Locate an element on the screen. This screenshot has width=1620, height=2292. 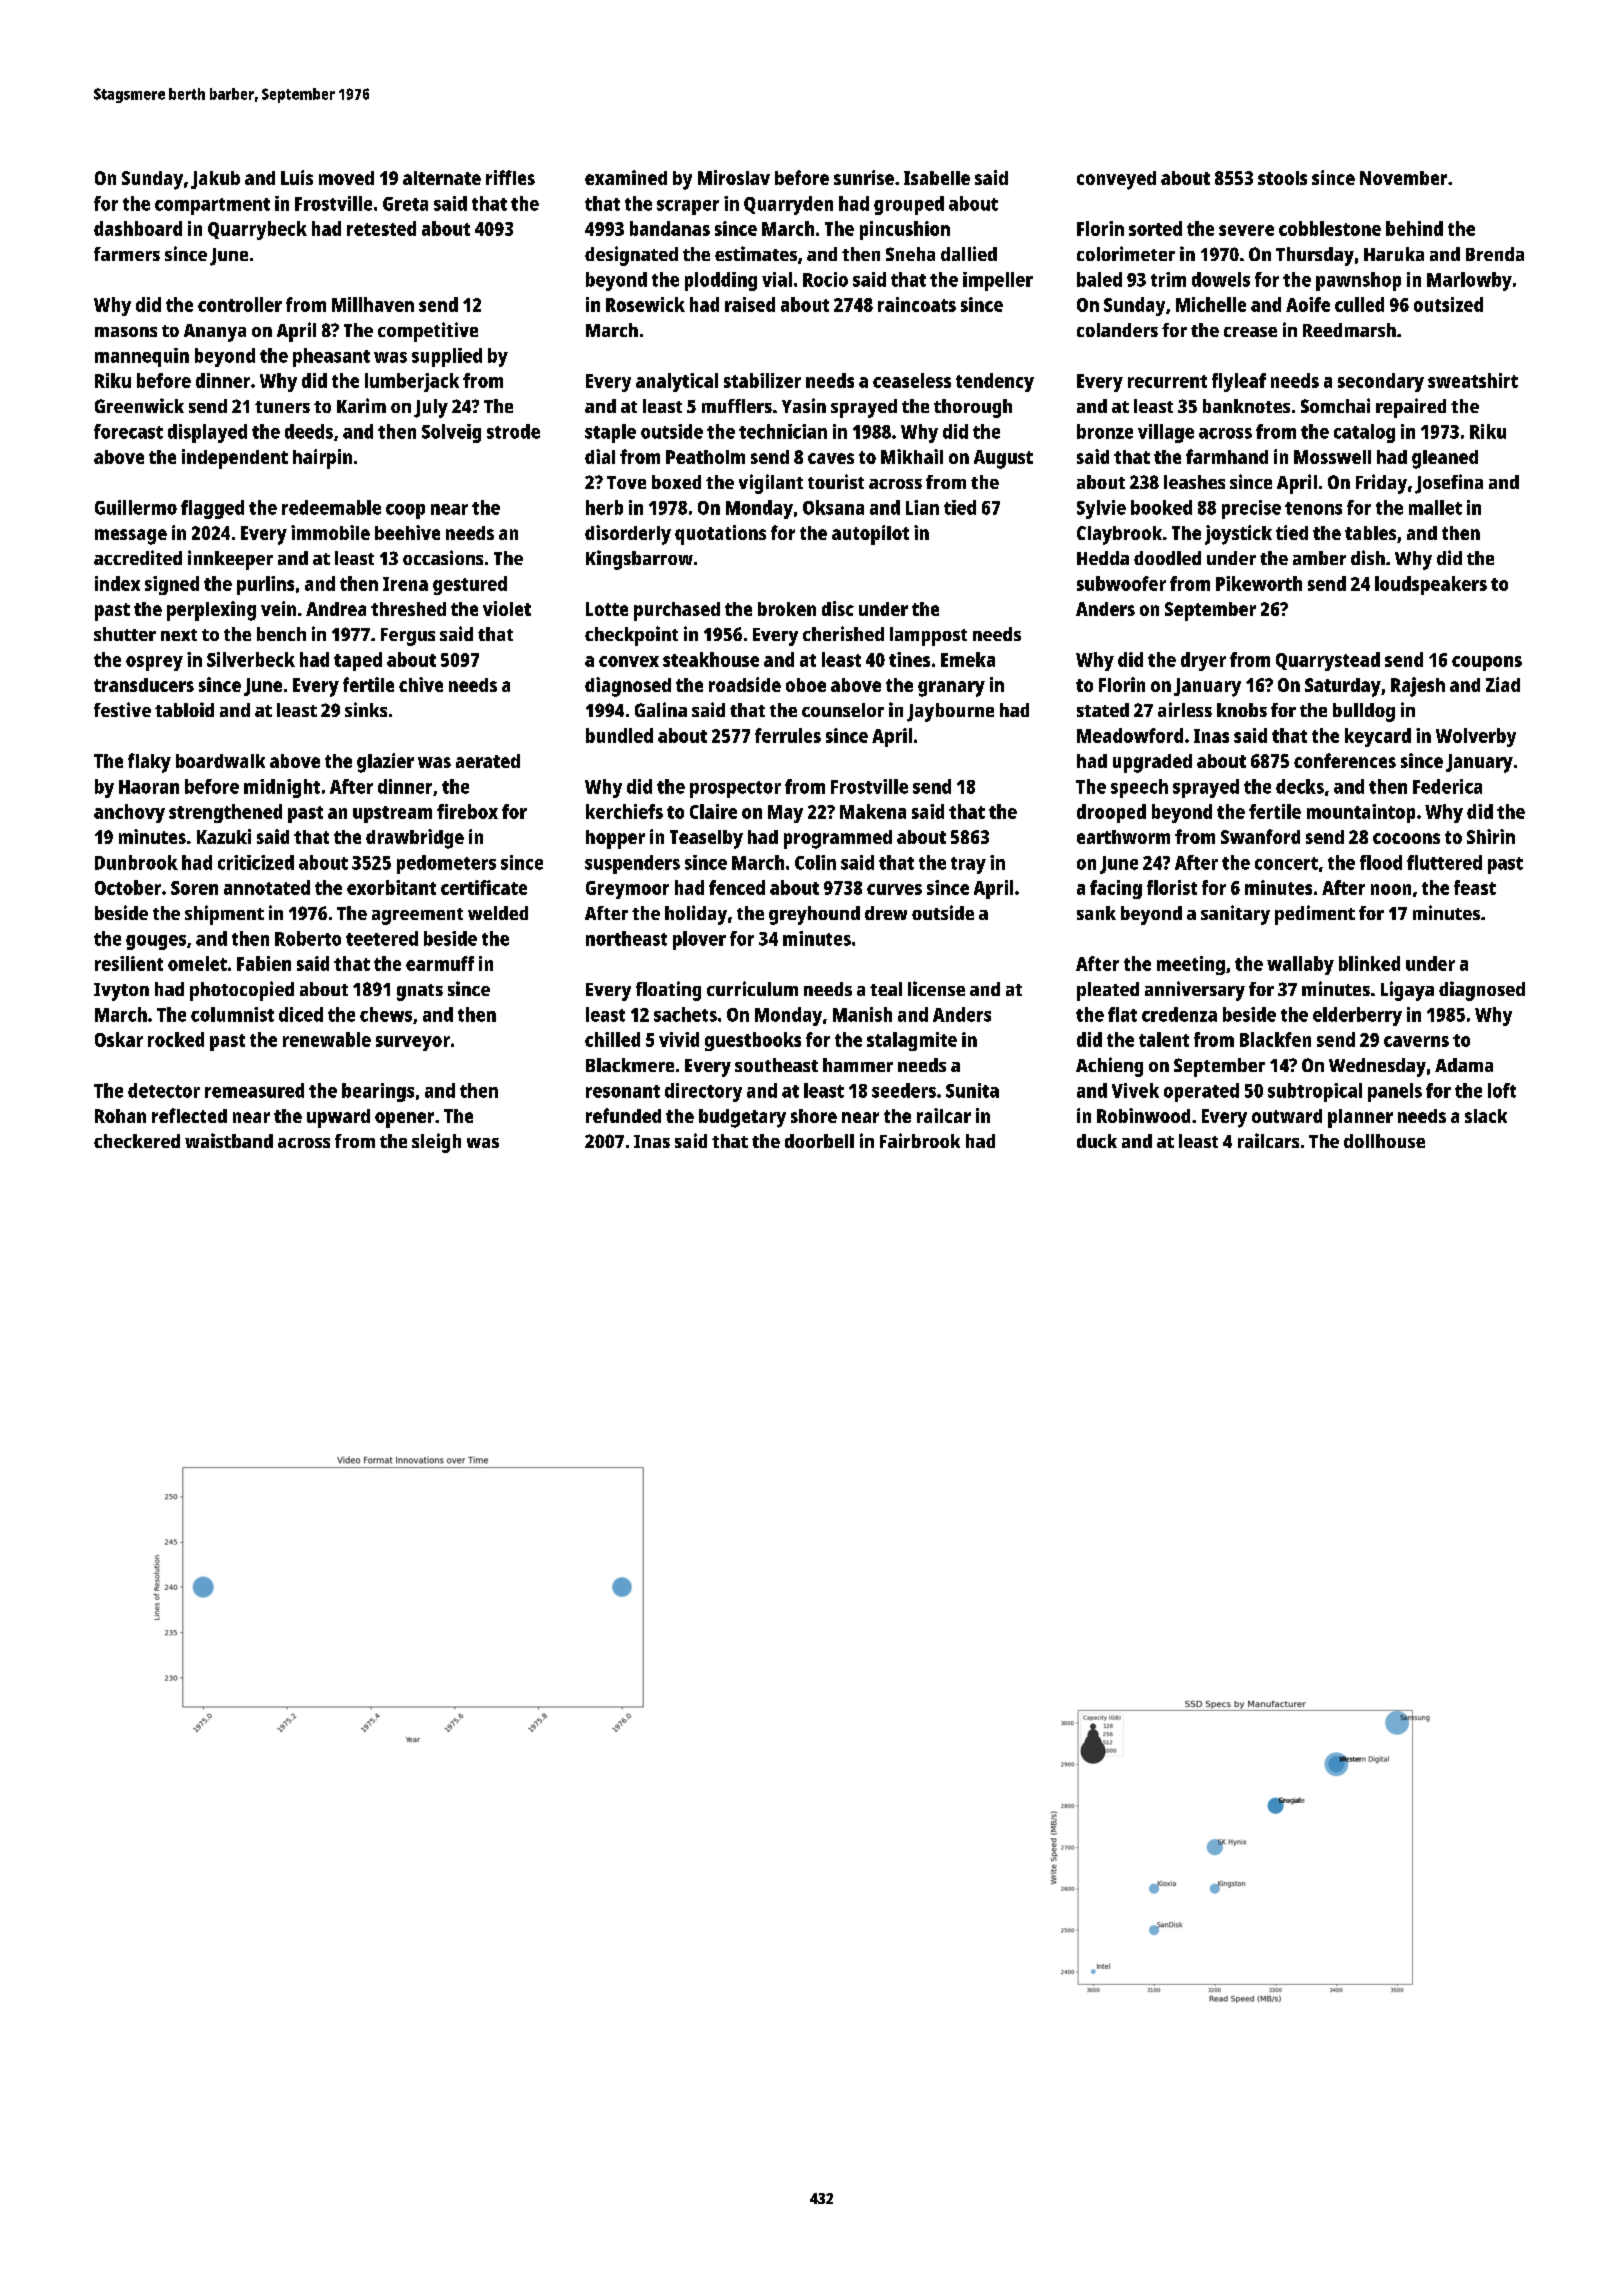
hairpin is located at coordinates (322, 459).
